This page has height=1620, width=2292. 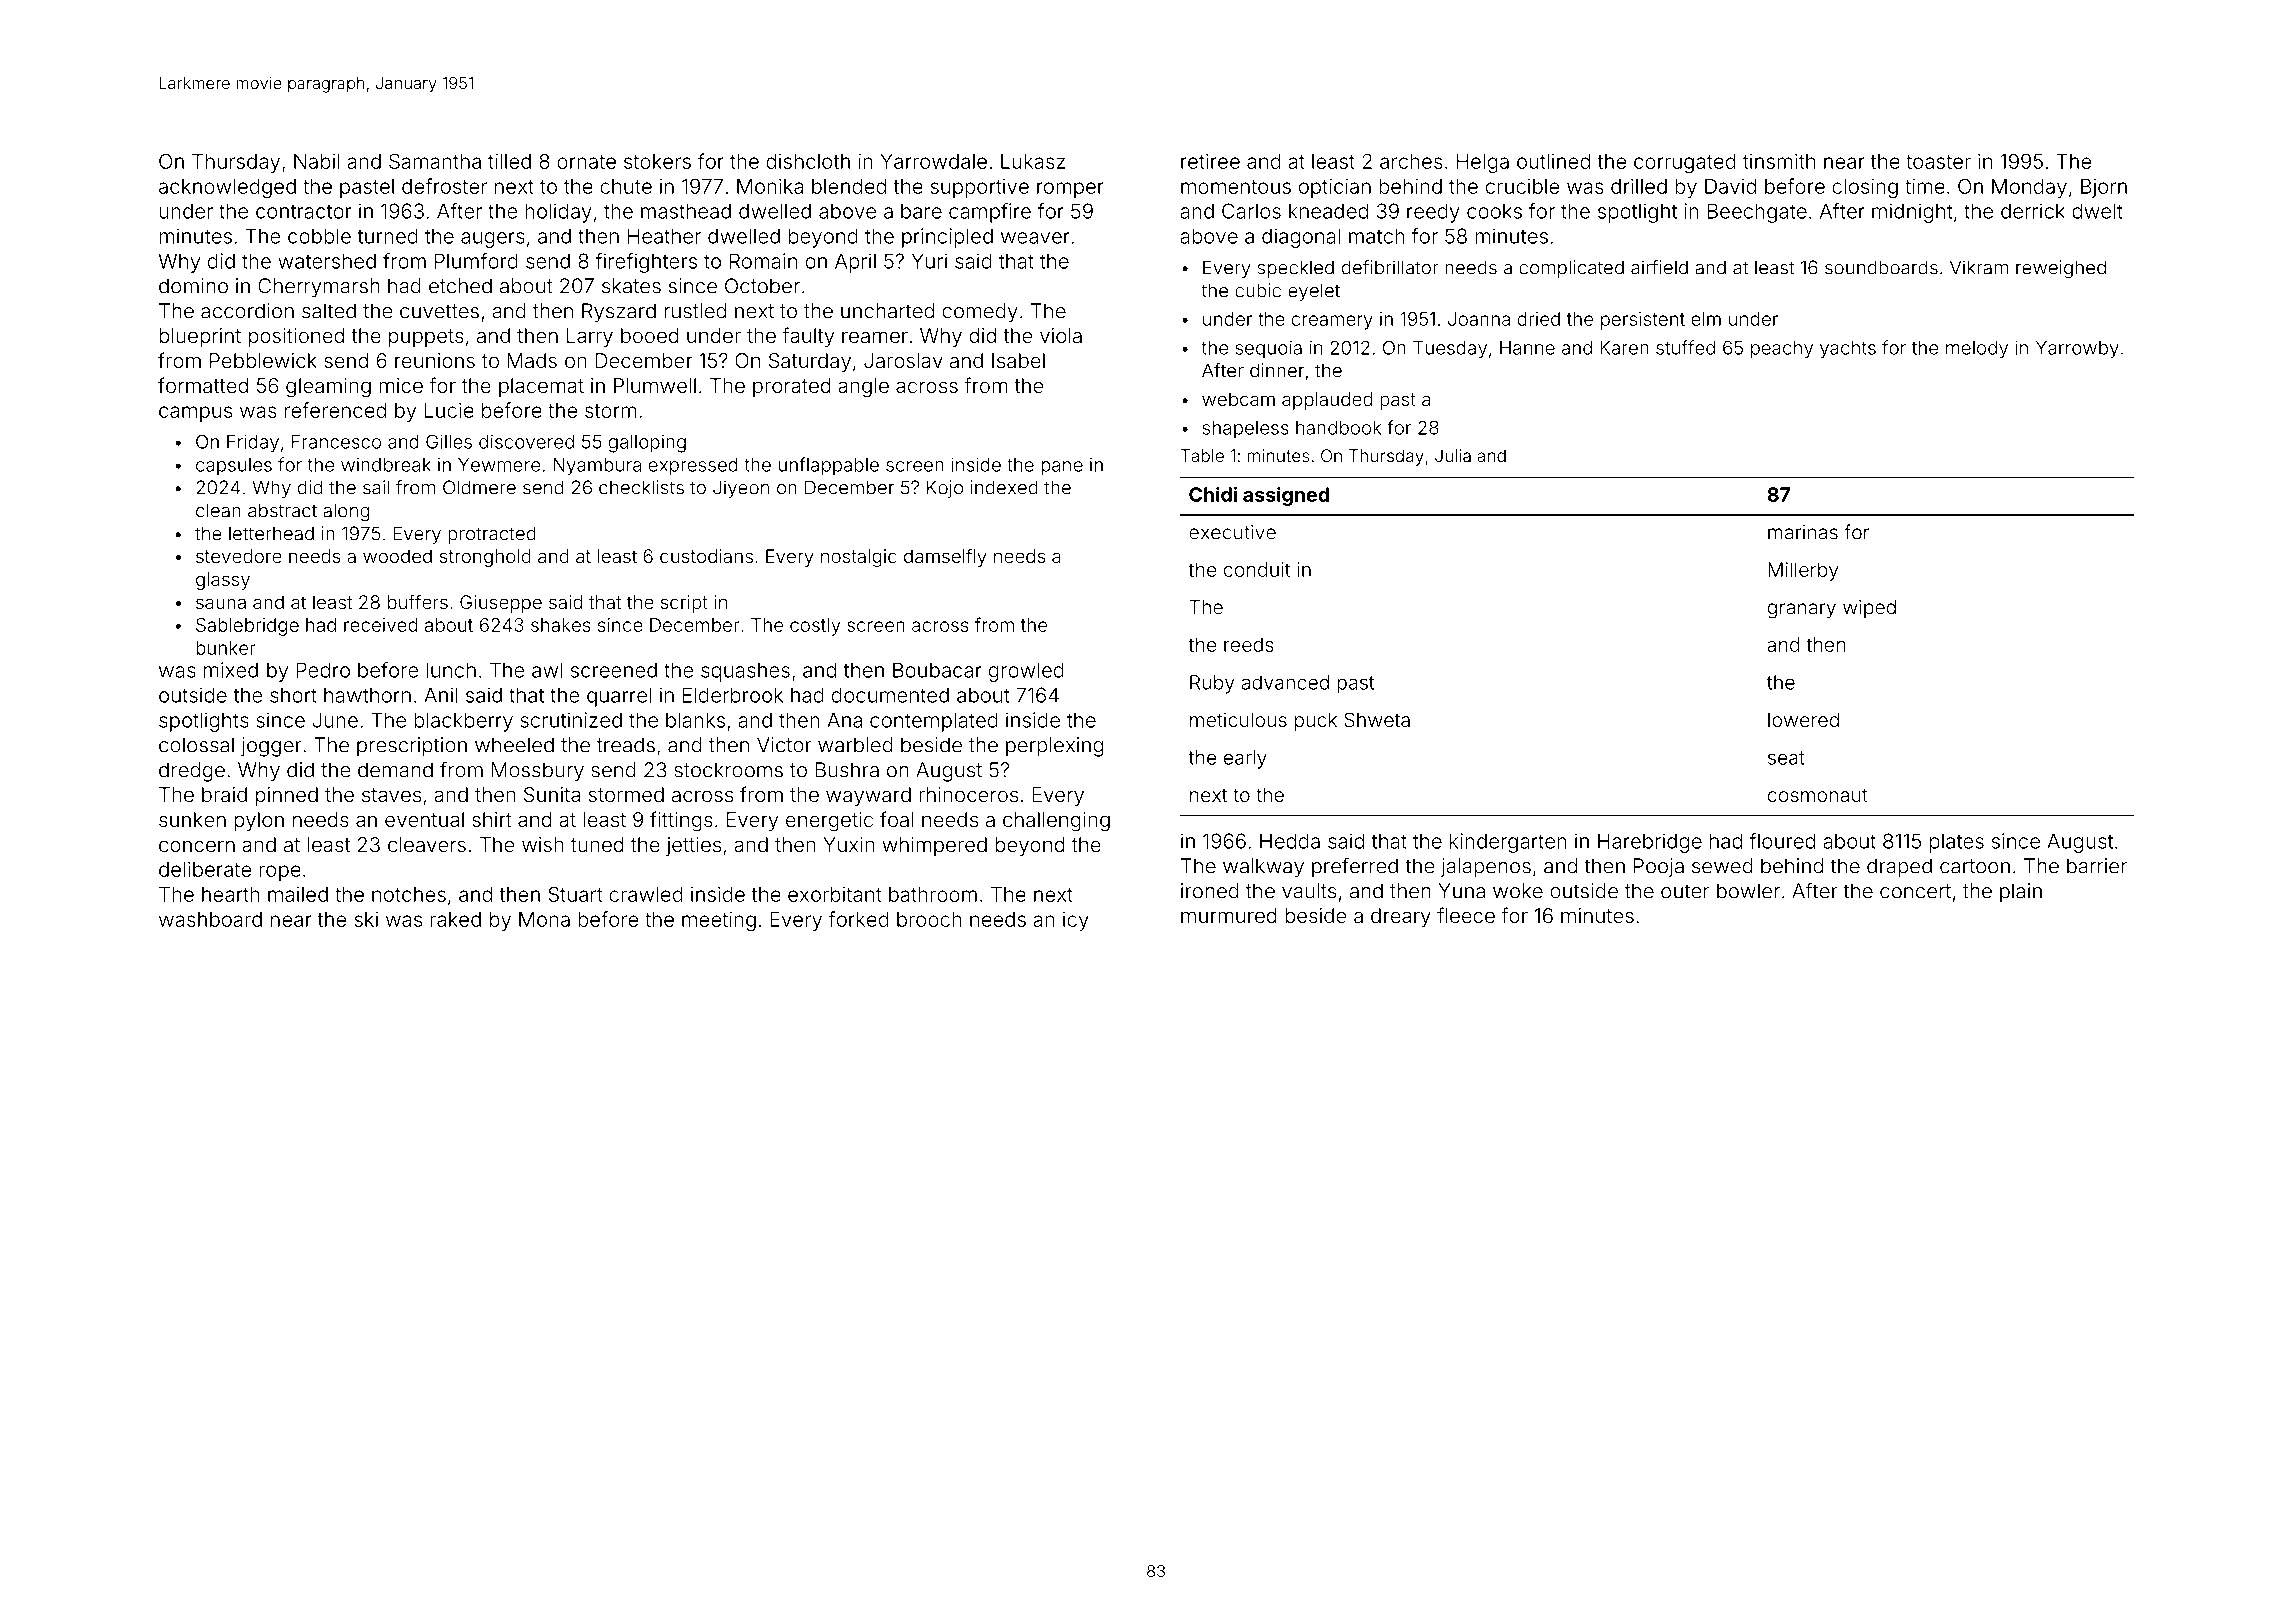 I want to click on angle, so click(x=863, y=388).
